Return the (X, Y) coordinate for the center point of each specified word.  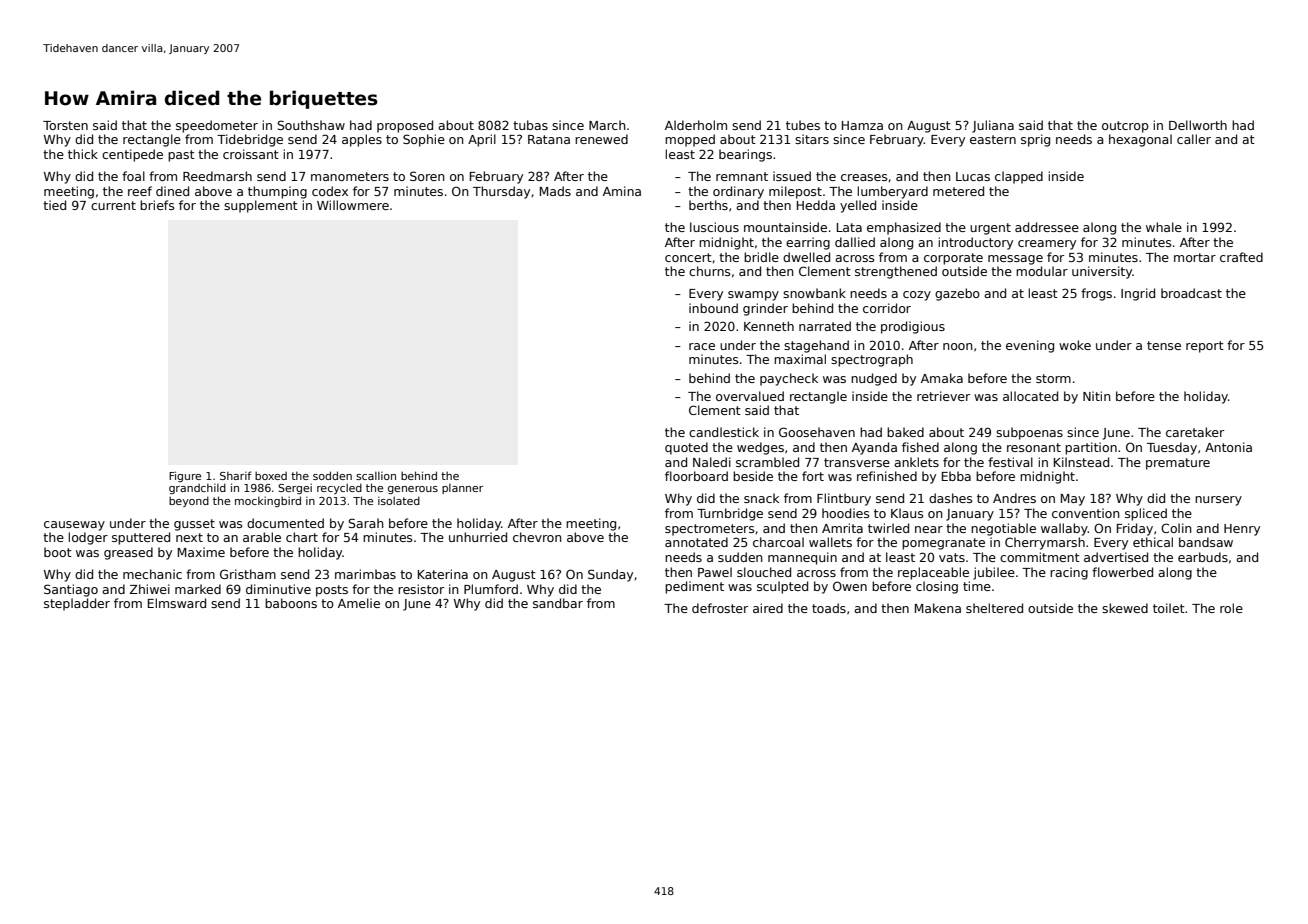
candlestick (724, 432)
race (702, 346)
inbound (713, 308)
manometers (350, 176)
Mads (555, 191)
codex (330, 191)
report (1205, 347)
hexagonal (1140, 140)
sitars (812, 139)
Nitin (1097, 396)
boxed (271, 475)
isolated (399, 500)
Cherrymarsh (1045, 543)
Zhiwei (150, 589)
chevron (537, 537)
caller (1194, 139)
